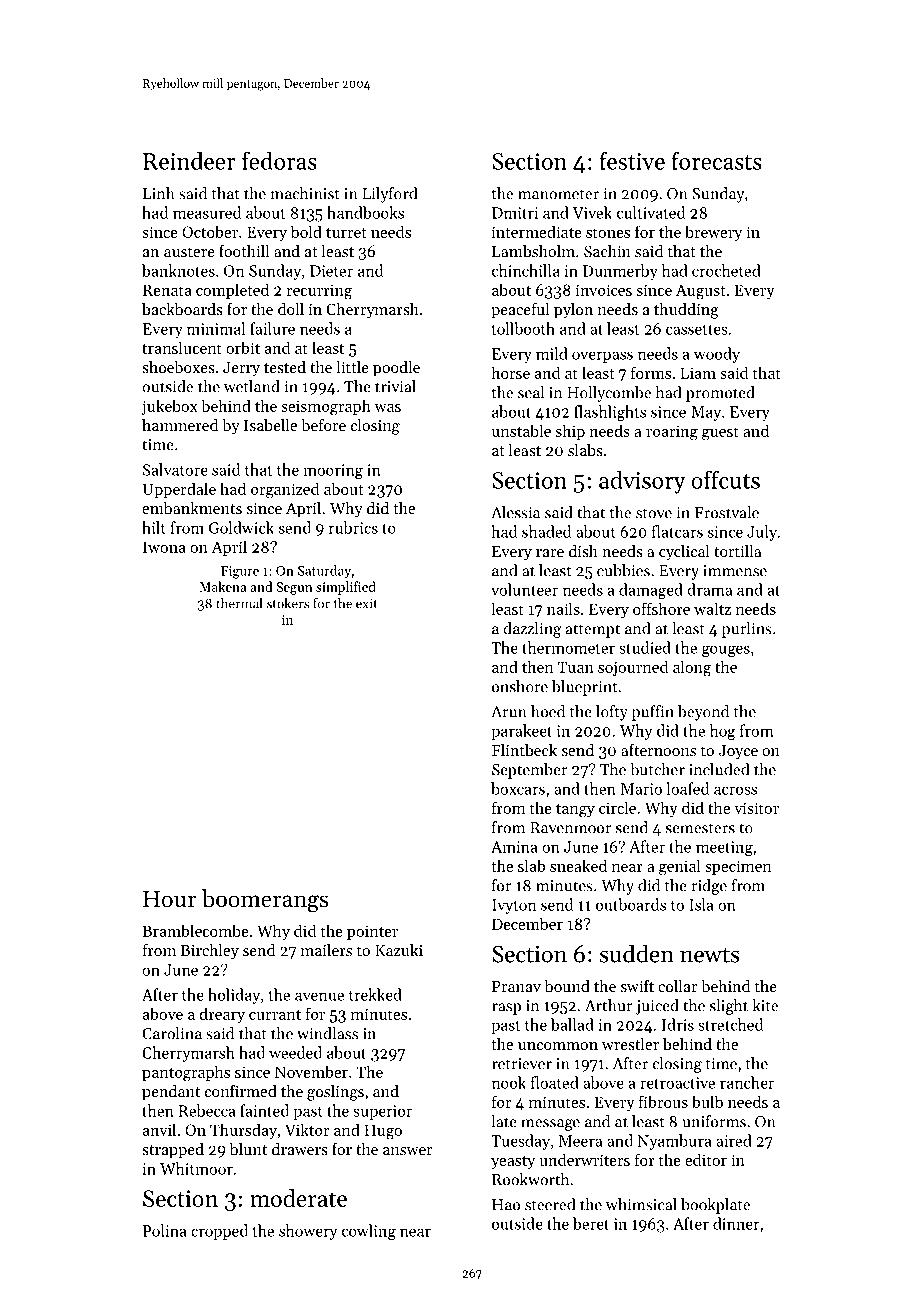  I want to click on boomerangs, so click(265, 901).
